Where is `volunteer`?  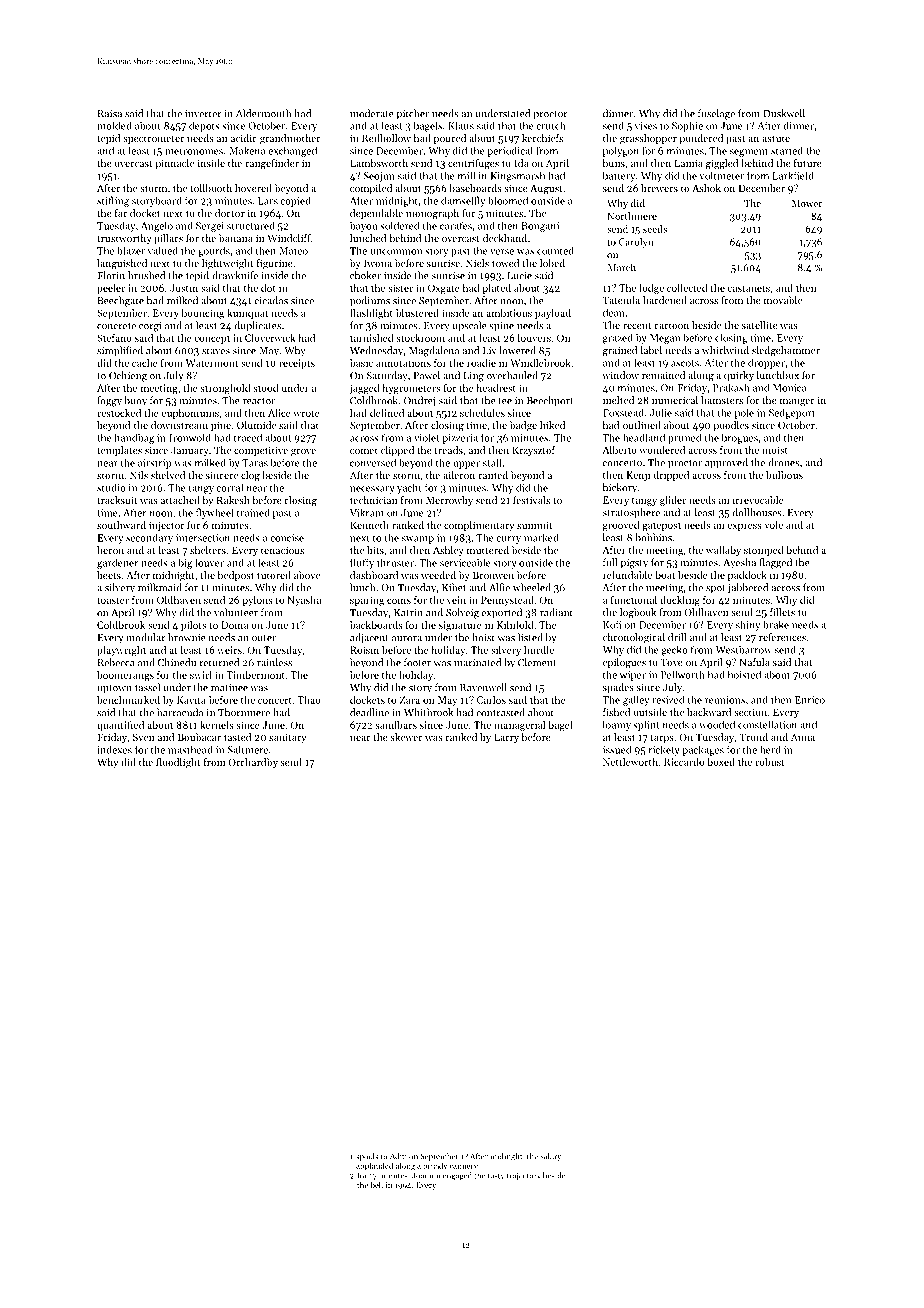
volunteer is located at coordinates (236, 612).
